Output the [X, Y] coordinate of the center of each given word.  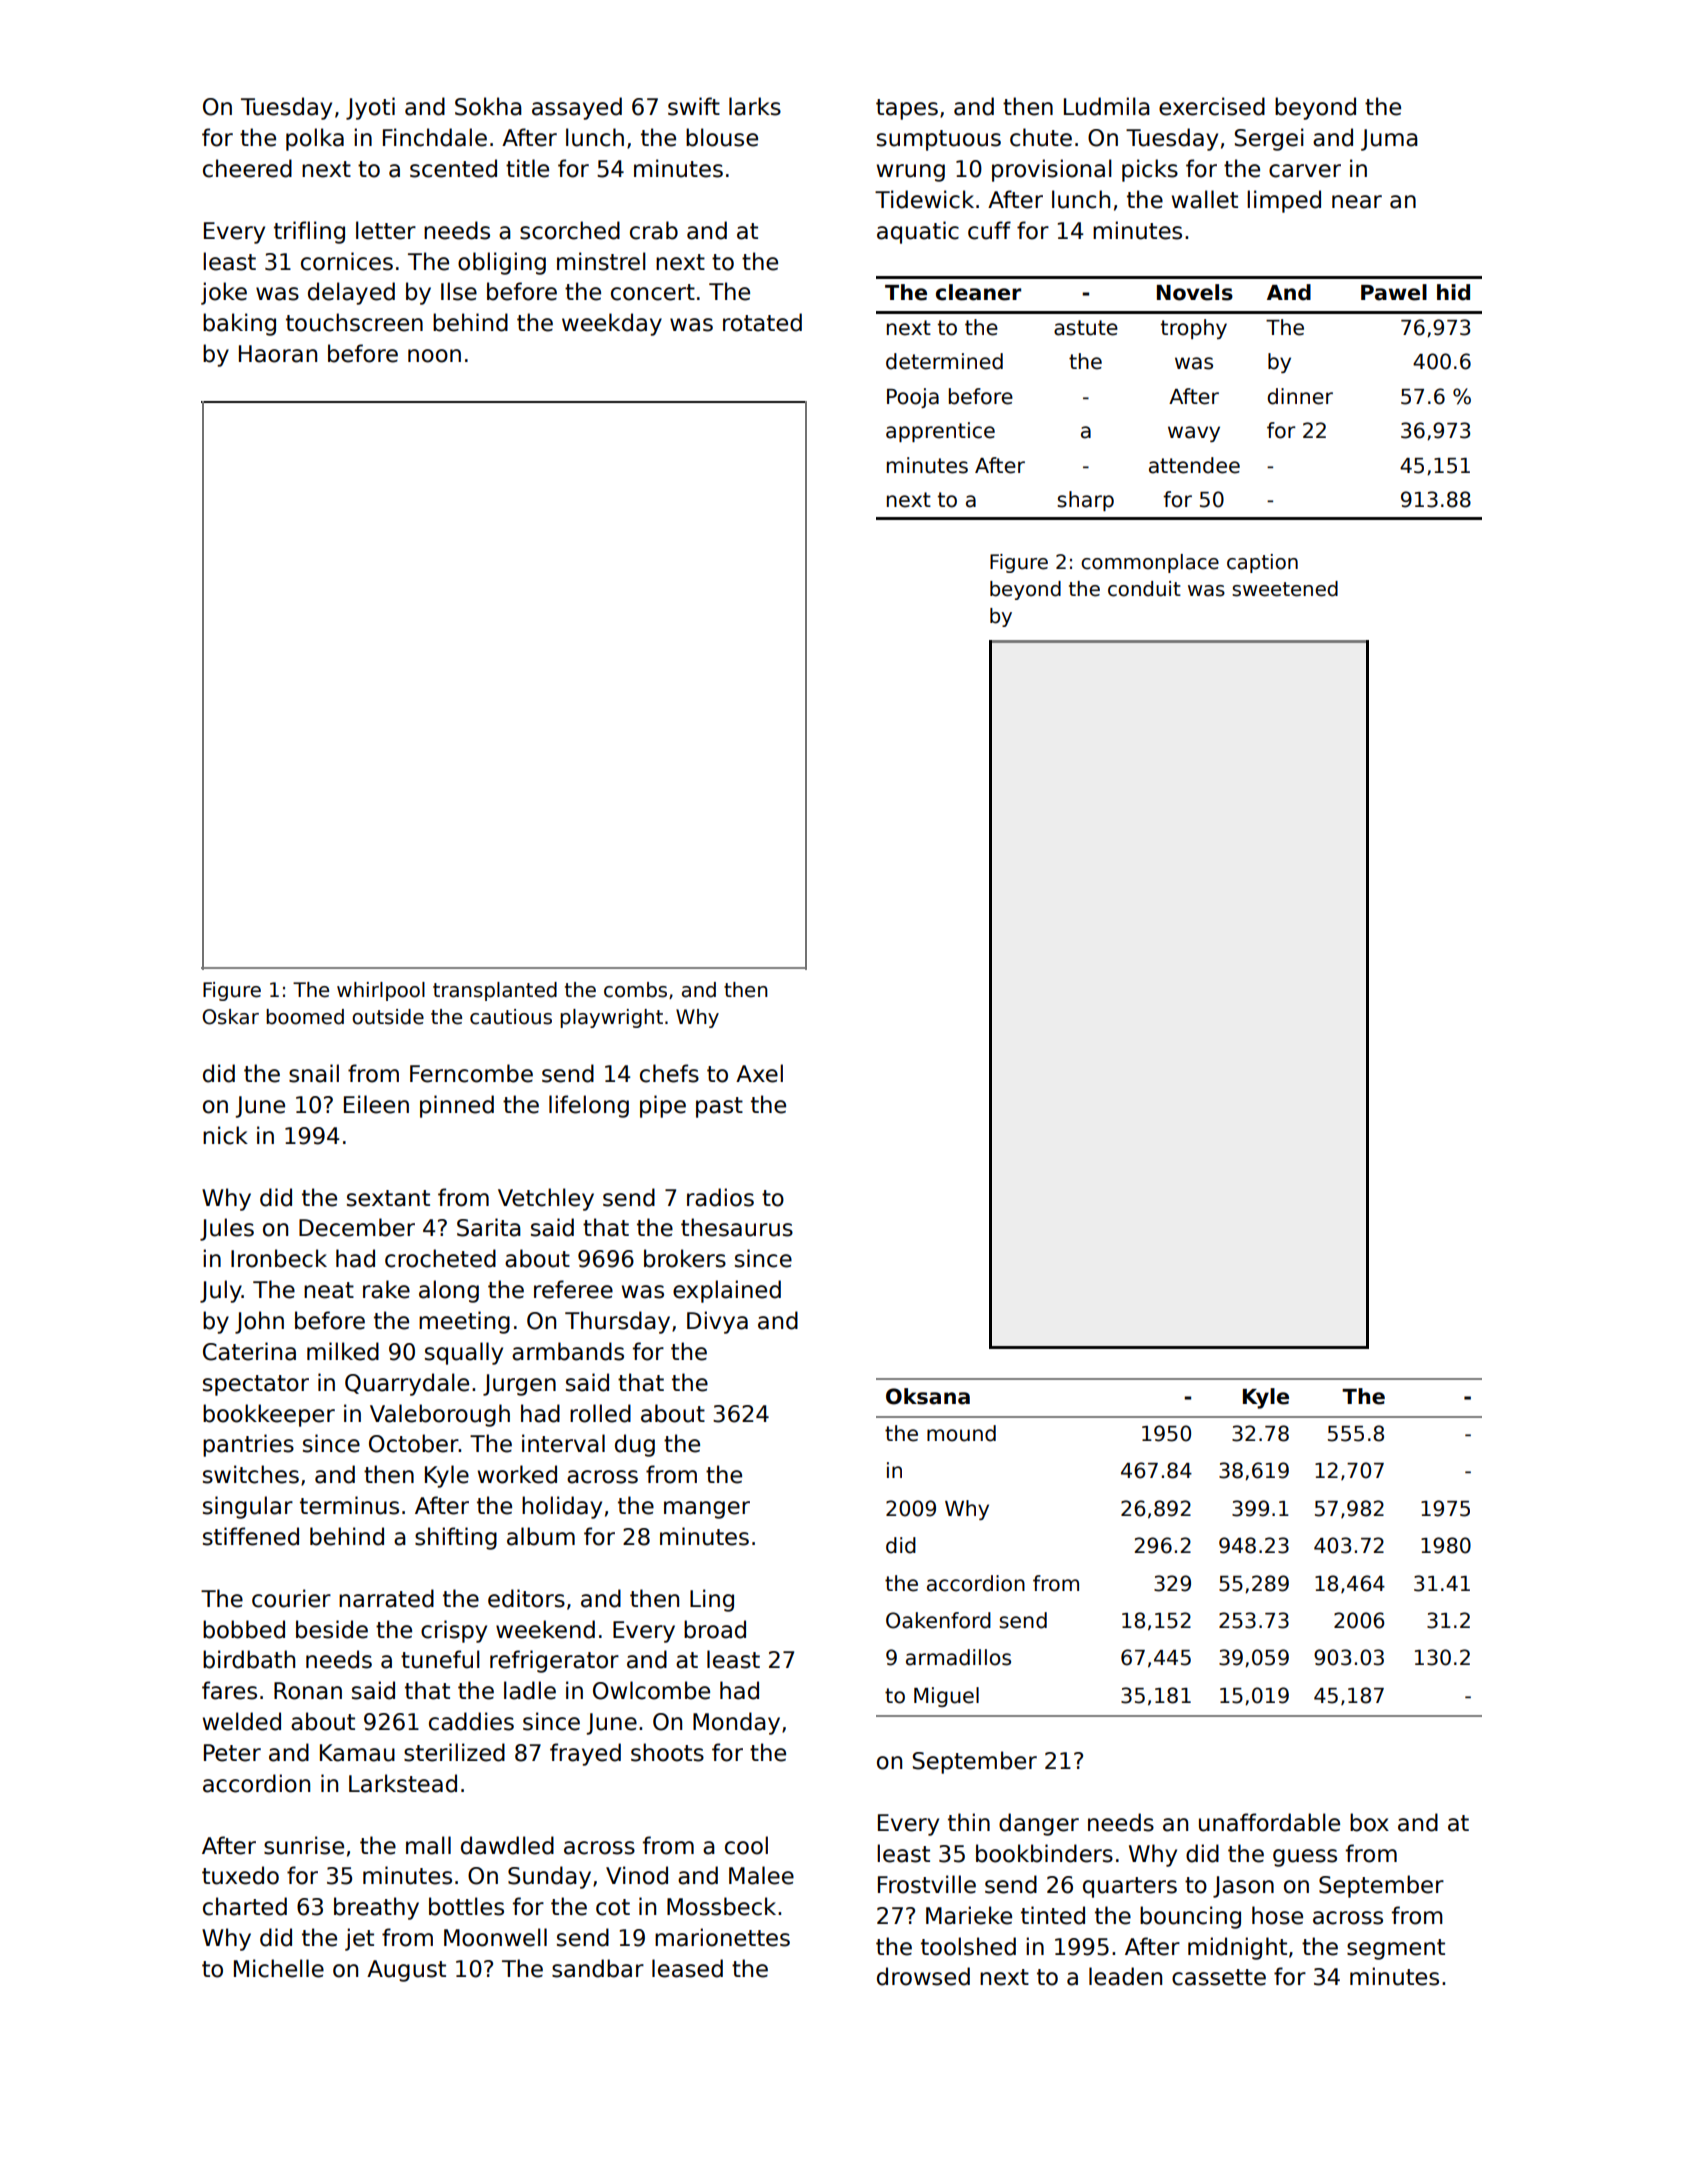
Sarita [489, 1227]
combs [635, 990]
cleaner [978, 292]
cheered [247, 168]
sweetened [1285, 589]
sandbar [598, 1968]
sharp [1085, 501]
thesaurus [737, 1227]
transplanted [495, 991]
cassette [1219, 1977]
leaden [1125, 1976]
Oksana [928, 1396]
